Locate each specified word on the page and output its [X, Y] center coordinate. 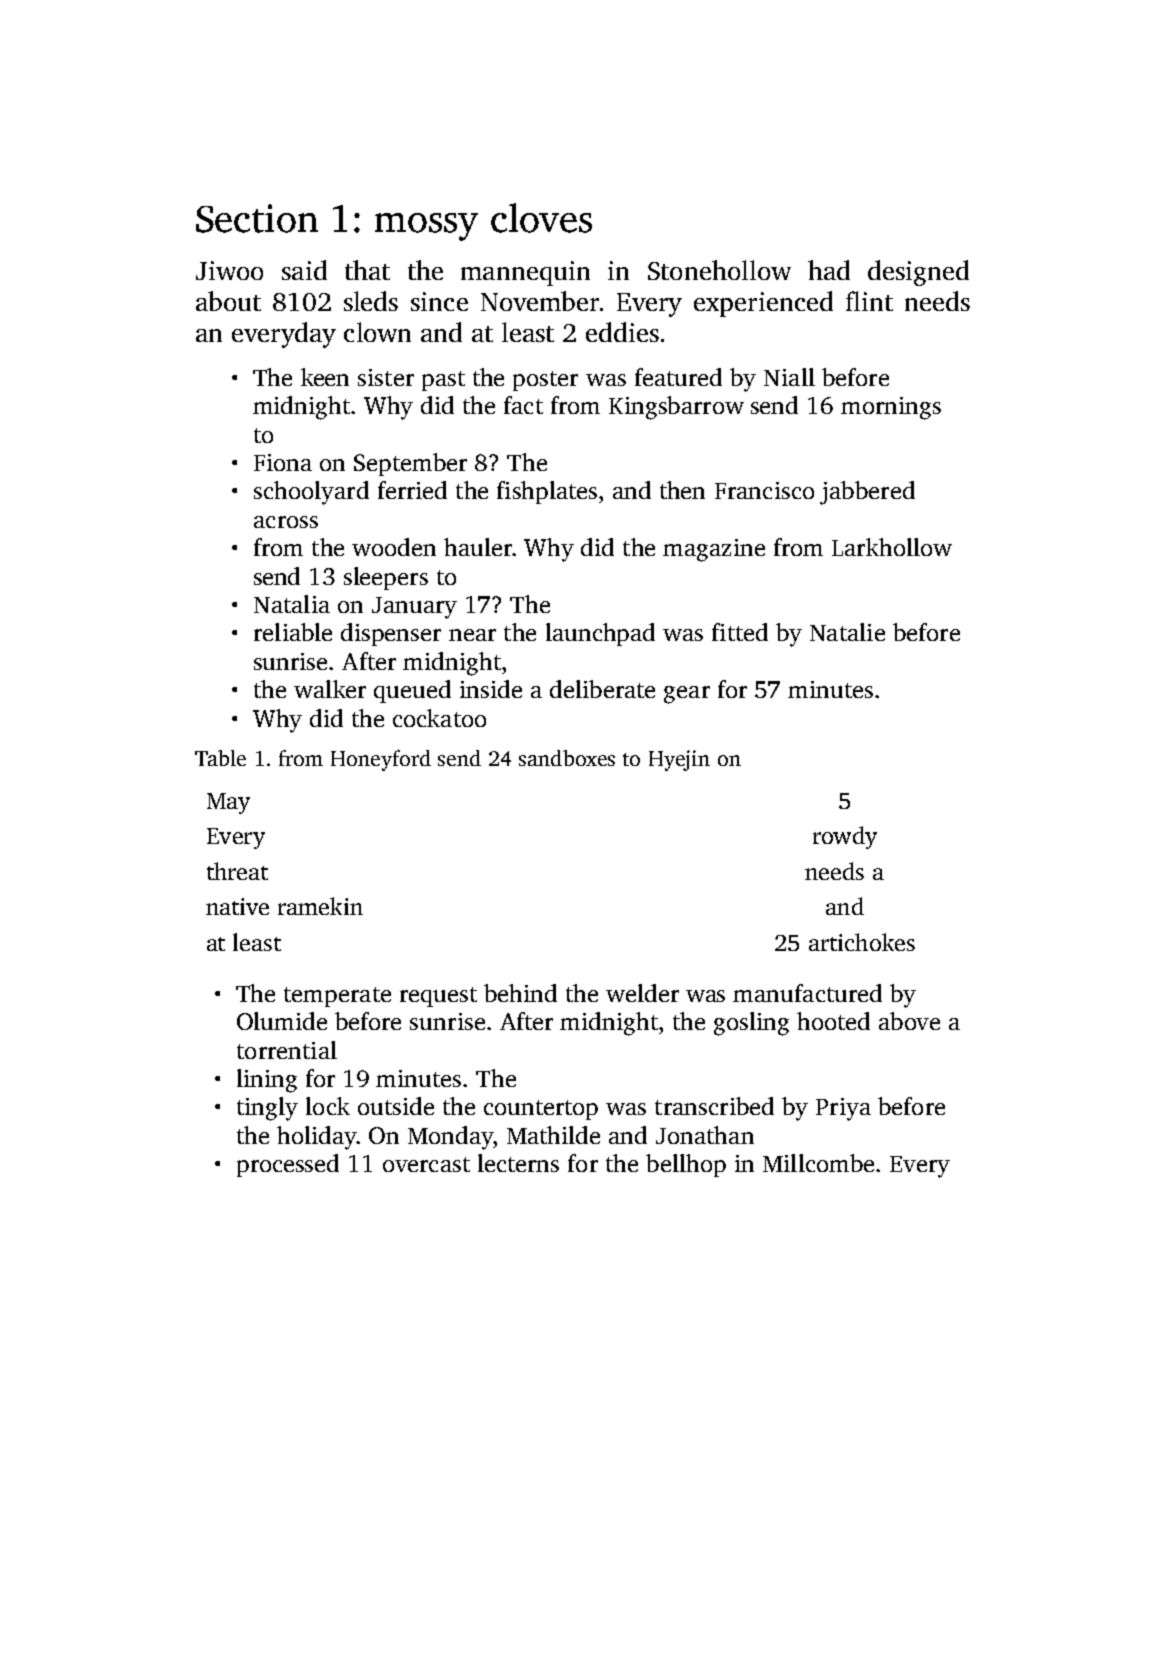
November [540, 301]
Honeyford [381, 760]
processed [288, 1165]
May [228, 803]
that [367, 270]
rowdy [845, 837]
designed [918, 273]
